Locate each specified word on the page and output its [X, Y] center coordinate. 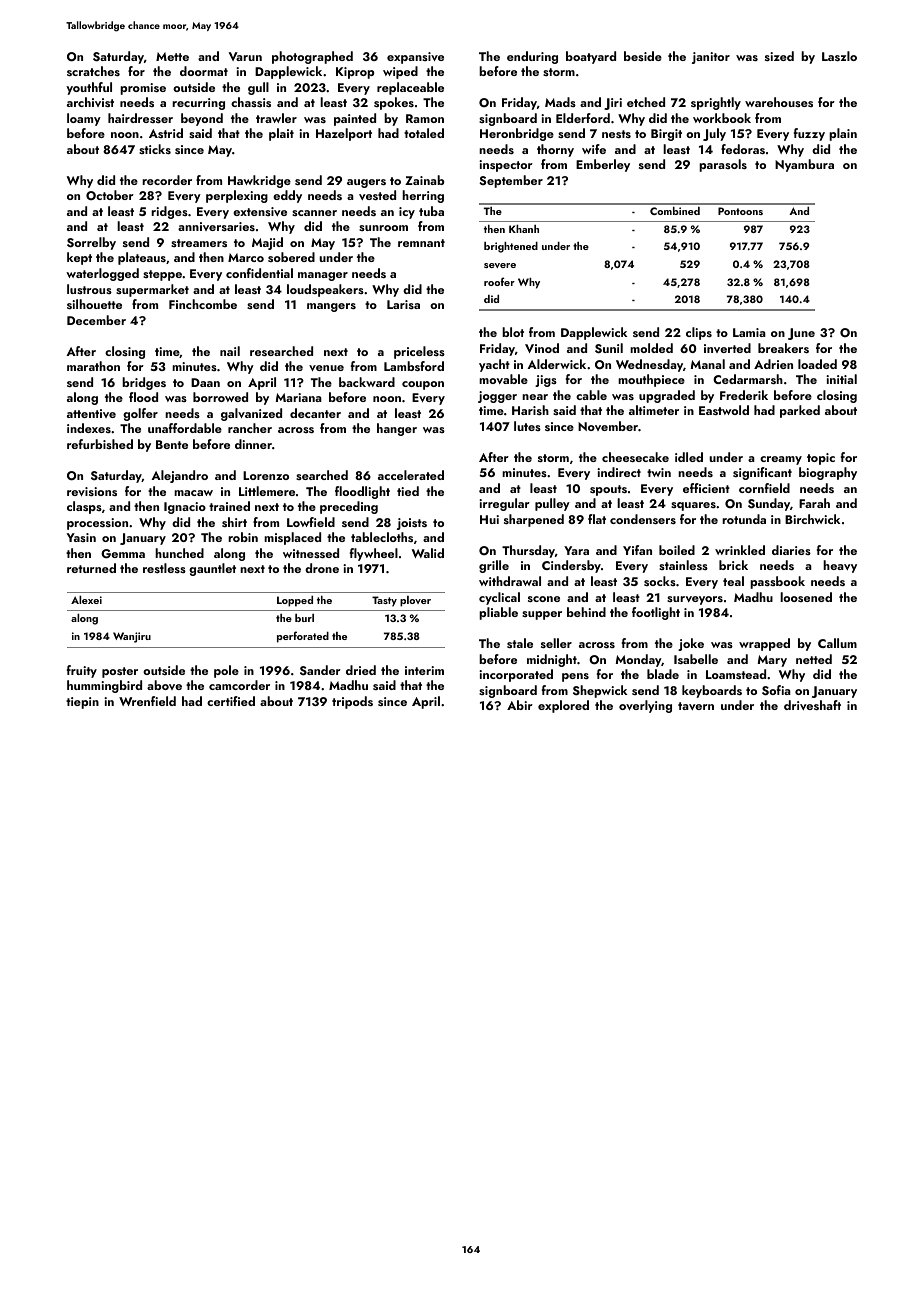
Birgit [666, 135]
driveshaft [812, 705]
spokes [394, 103]
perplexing [237, 196]
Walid [428, 553]
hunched [179, 553]
